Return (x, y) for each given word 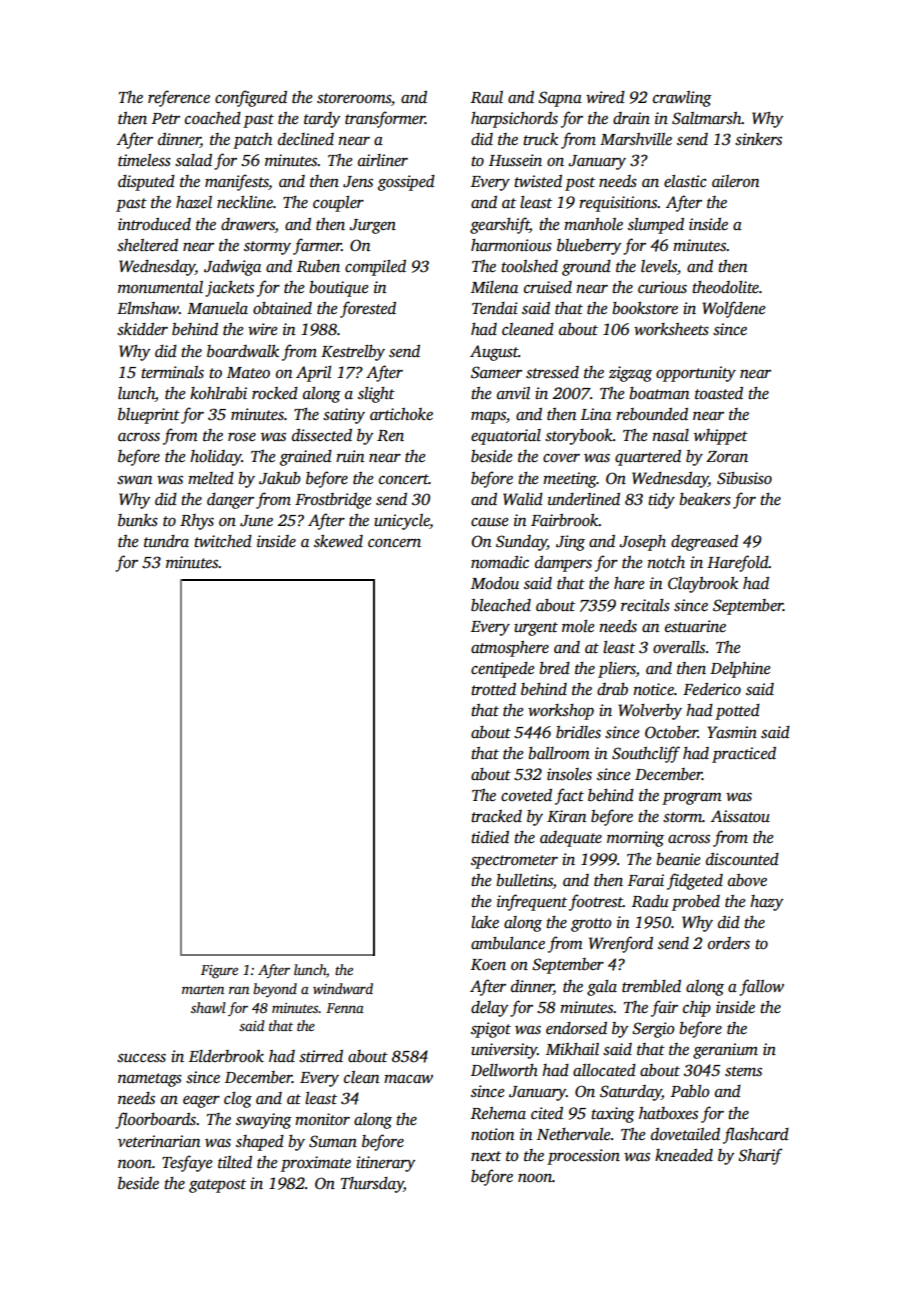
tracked (496, 816)
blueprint (149, 416)
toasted (719, 393)
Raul (487, 97)
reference (179, 98)
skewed (338, 541)
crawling (682, 99)
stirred (321, 1056)
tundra (166, 541)
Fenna (345, 1008)
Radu (650, 901)
